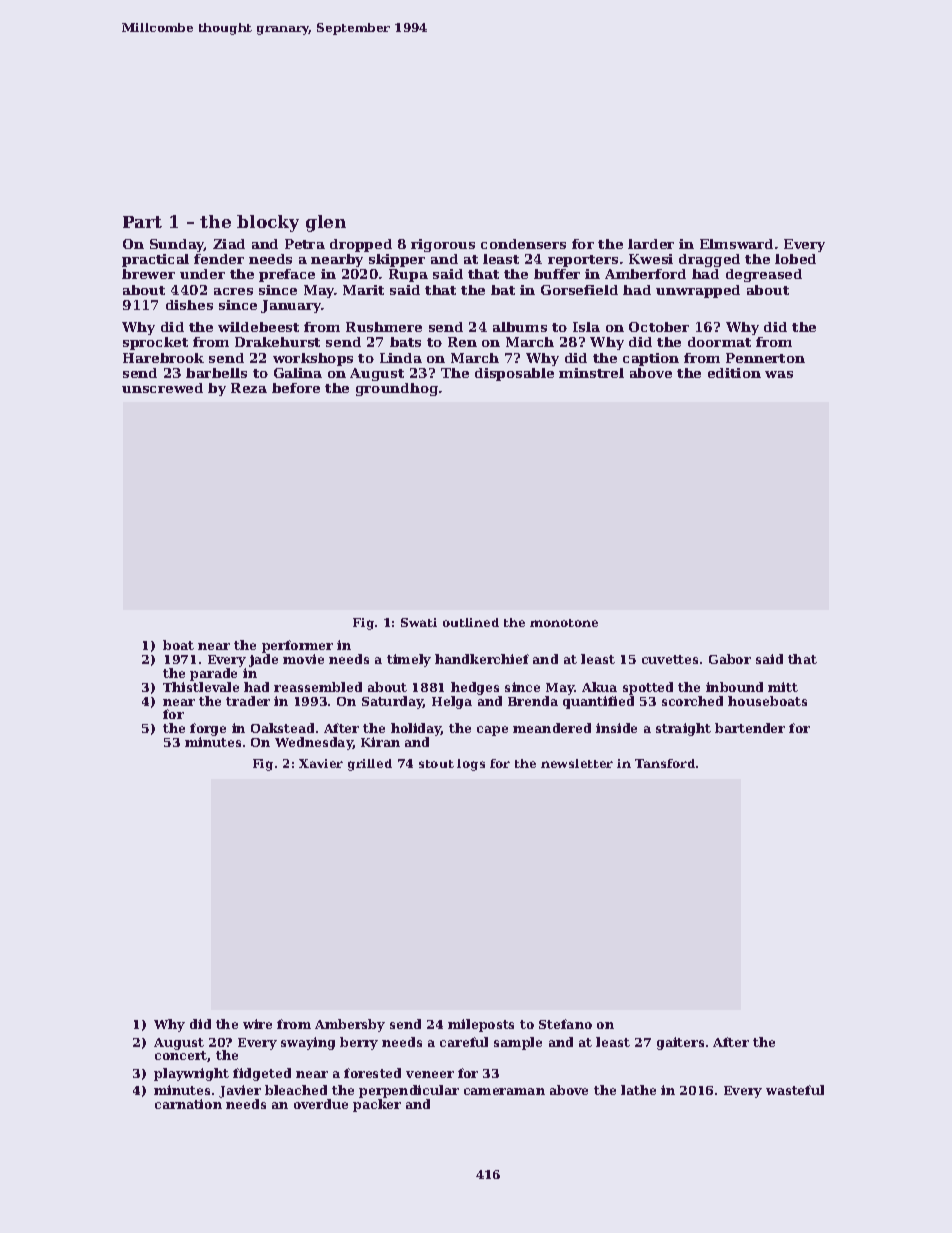 This image has width=952, height=1233. What do you see at coordinates (216, 373) in the image?
I see `barbells` at bounding box center [216, 373].
